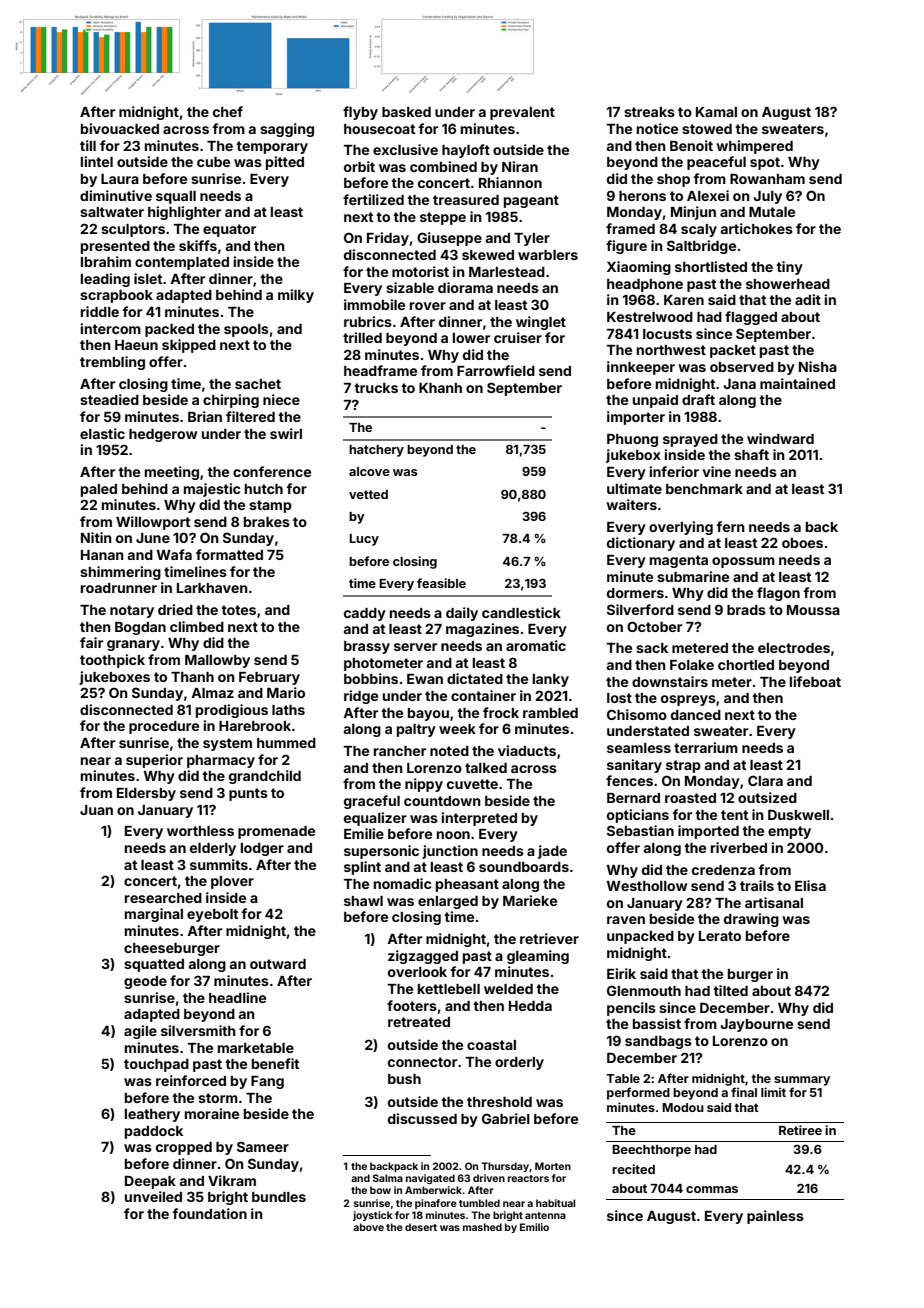 This screenshot has width=924, height=1308. Describe the element at coordinates (462, 614) in the screenshot. I see `daily` at that location.
